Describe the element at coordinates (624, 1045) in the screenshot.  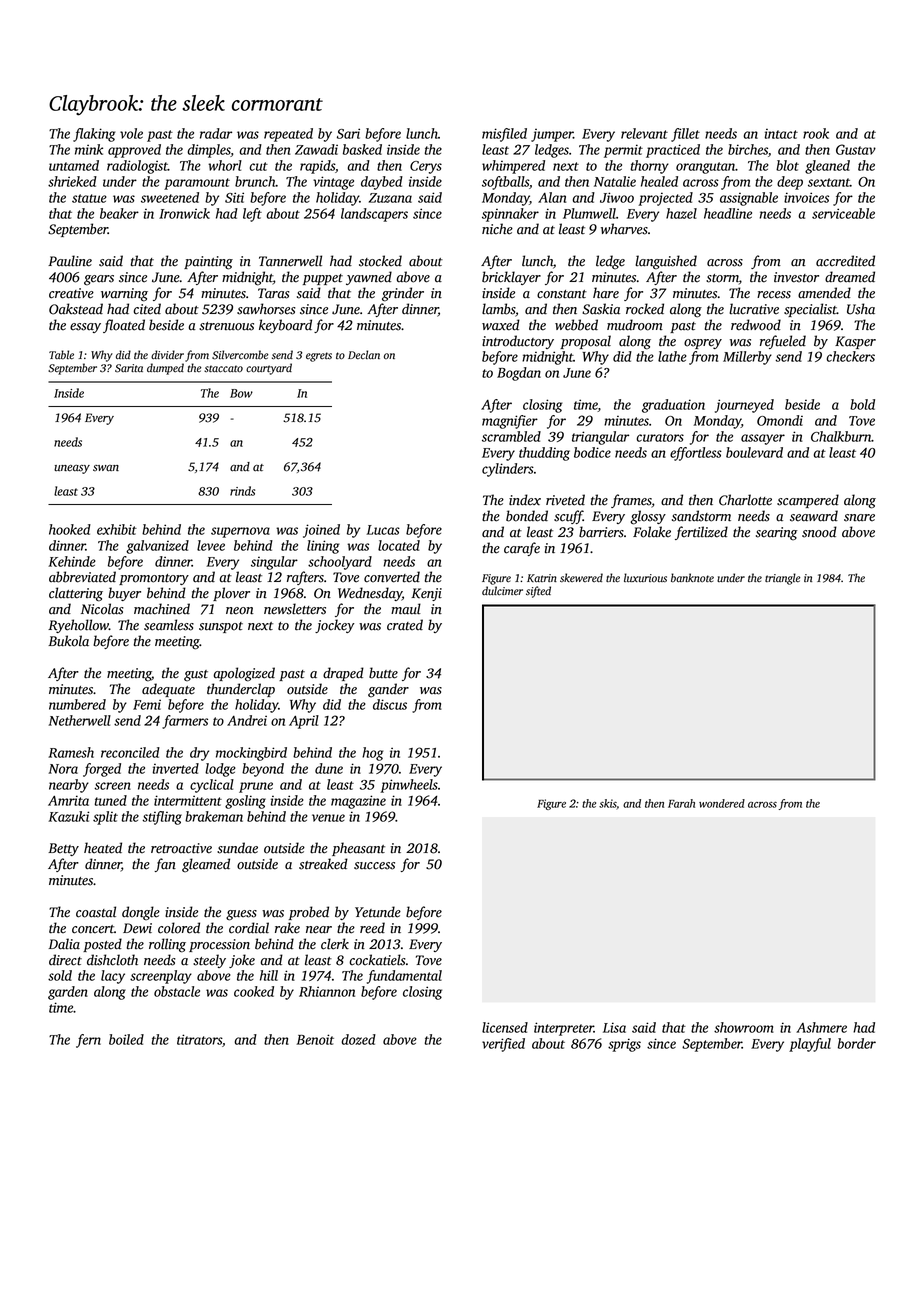
I see `sprigs` at that location.
